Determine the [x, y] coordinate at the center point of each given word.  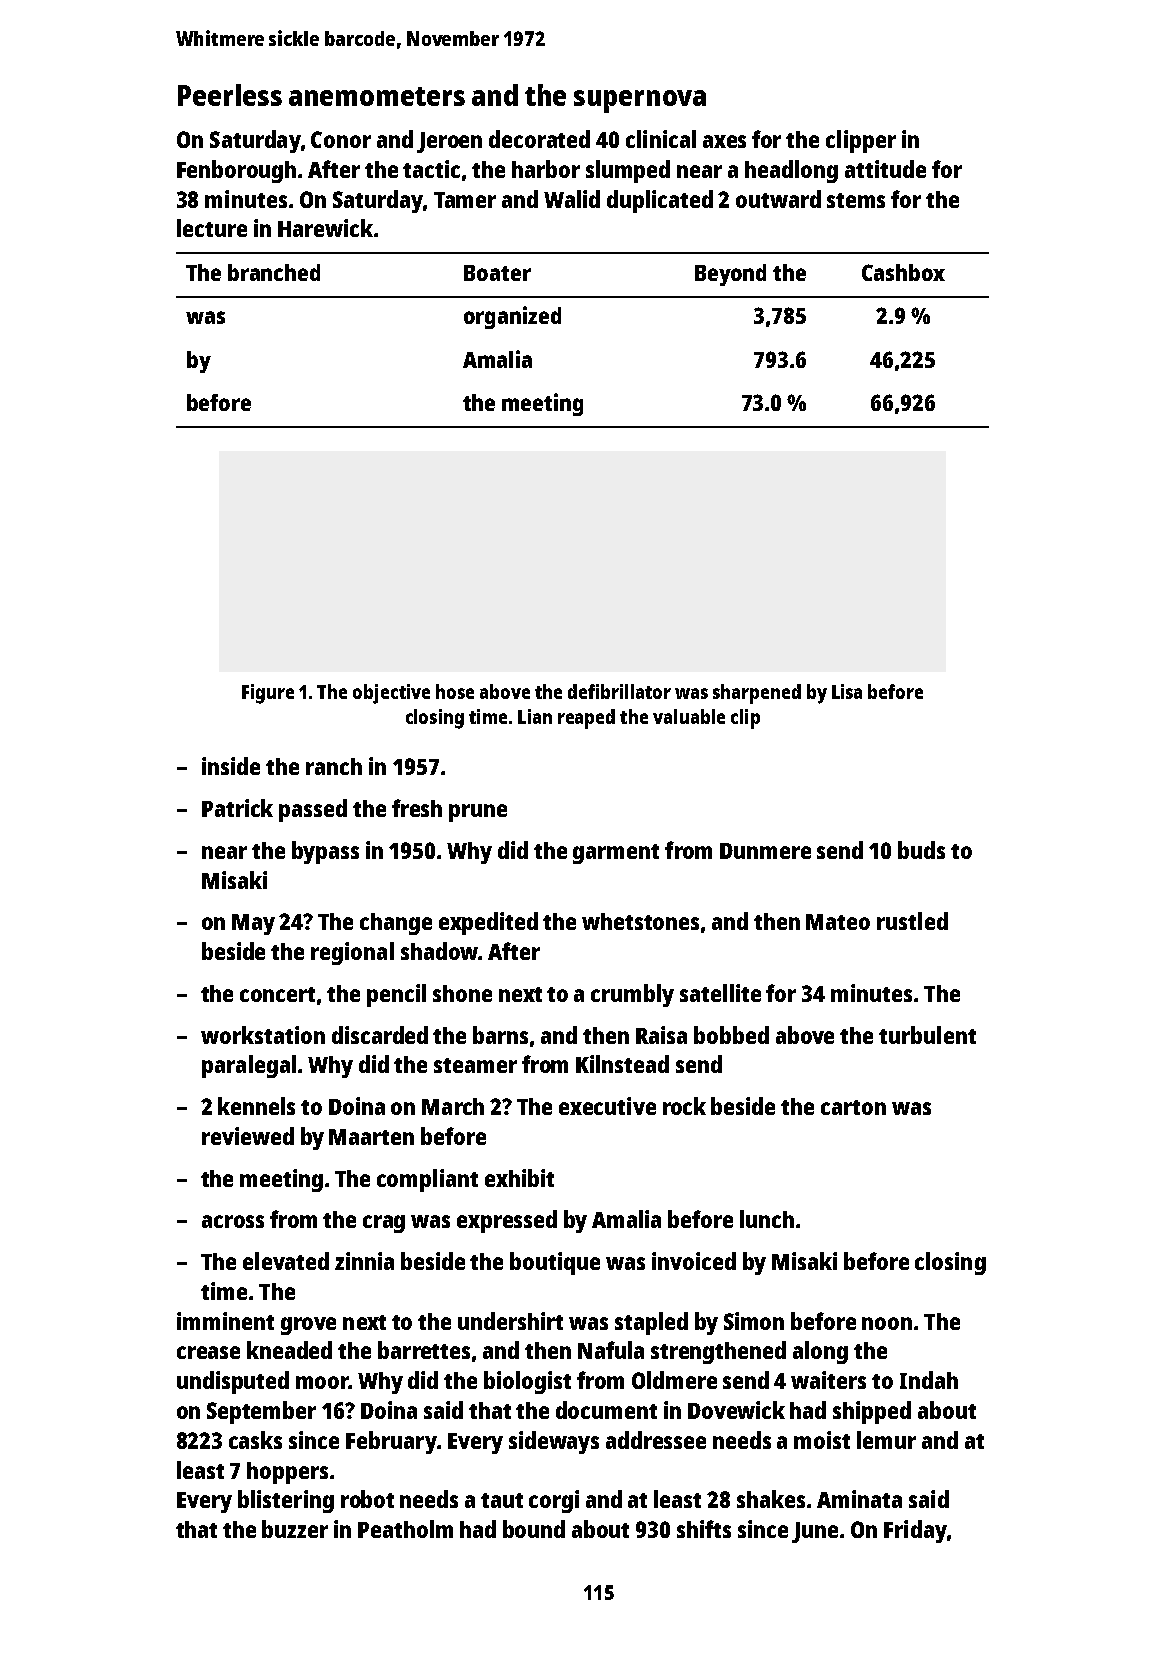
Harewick [325, 228]
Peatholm [405, 1529]
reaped [586, 719]
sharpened [757, 694]
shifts [704, 1529]
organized [512, 317]
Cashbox [903, 272]
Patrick [237, 808]
